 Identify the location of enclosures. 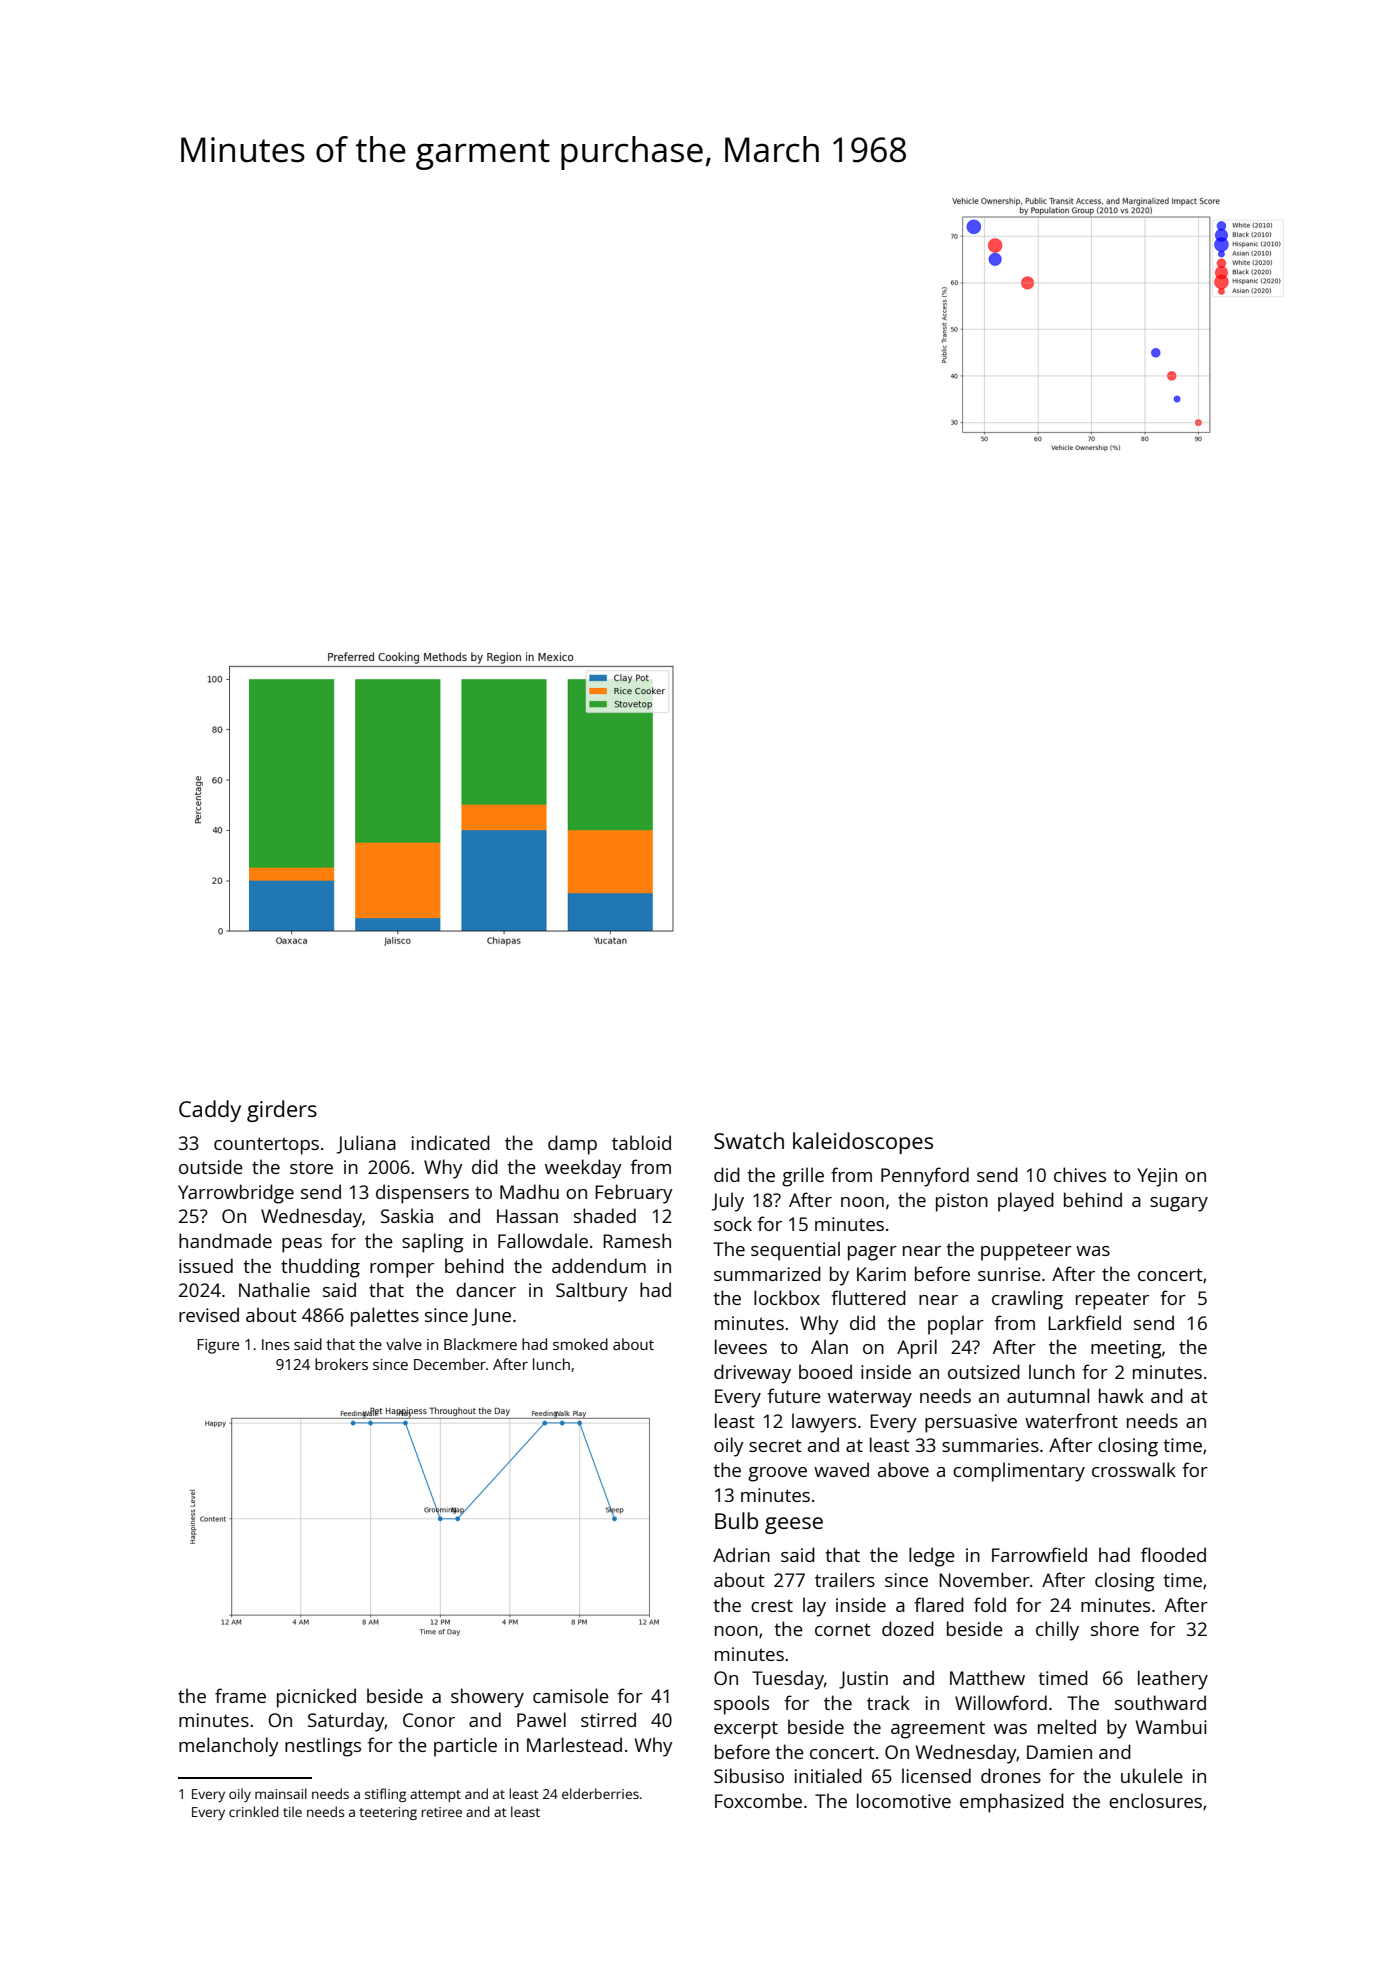
(1155, 1800).
